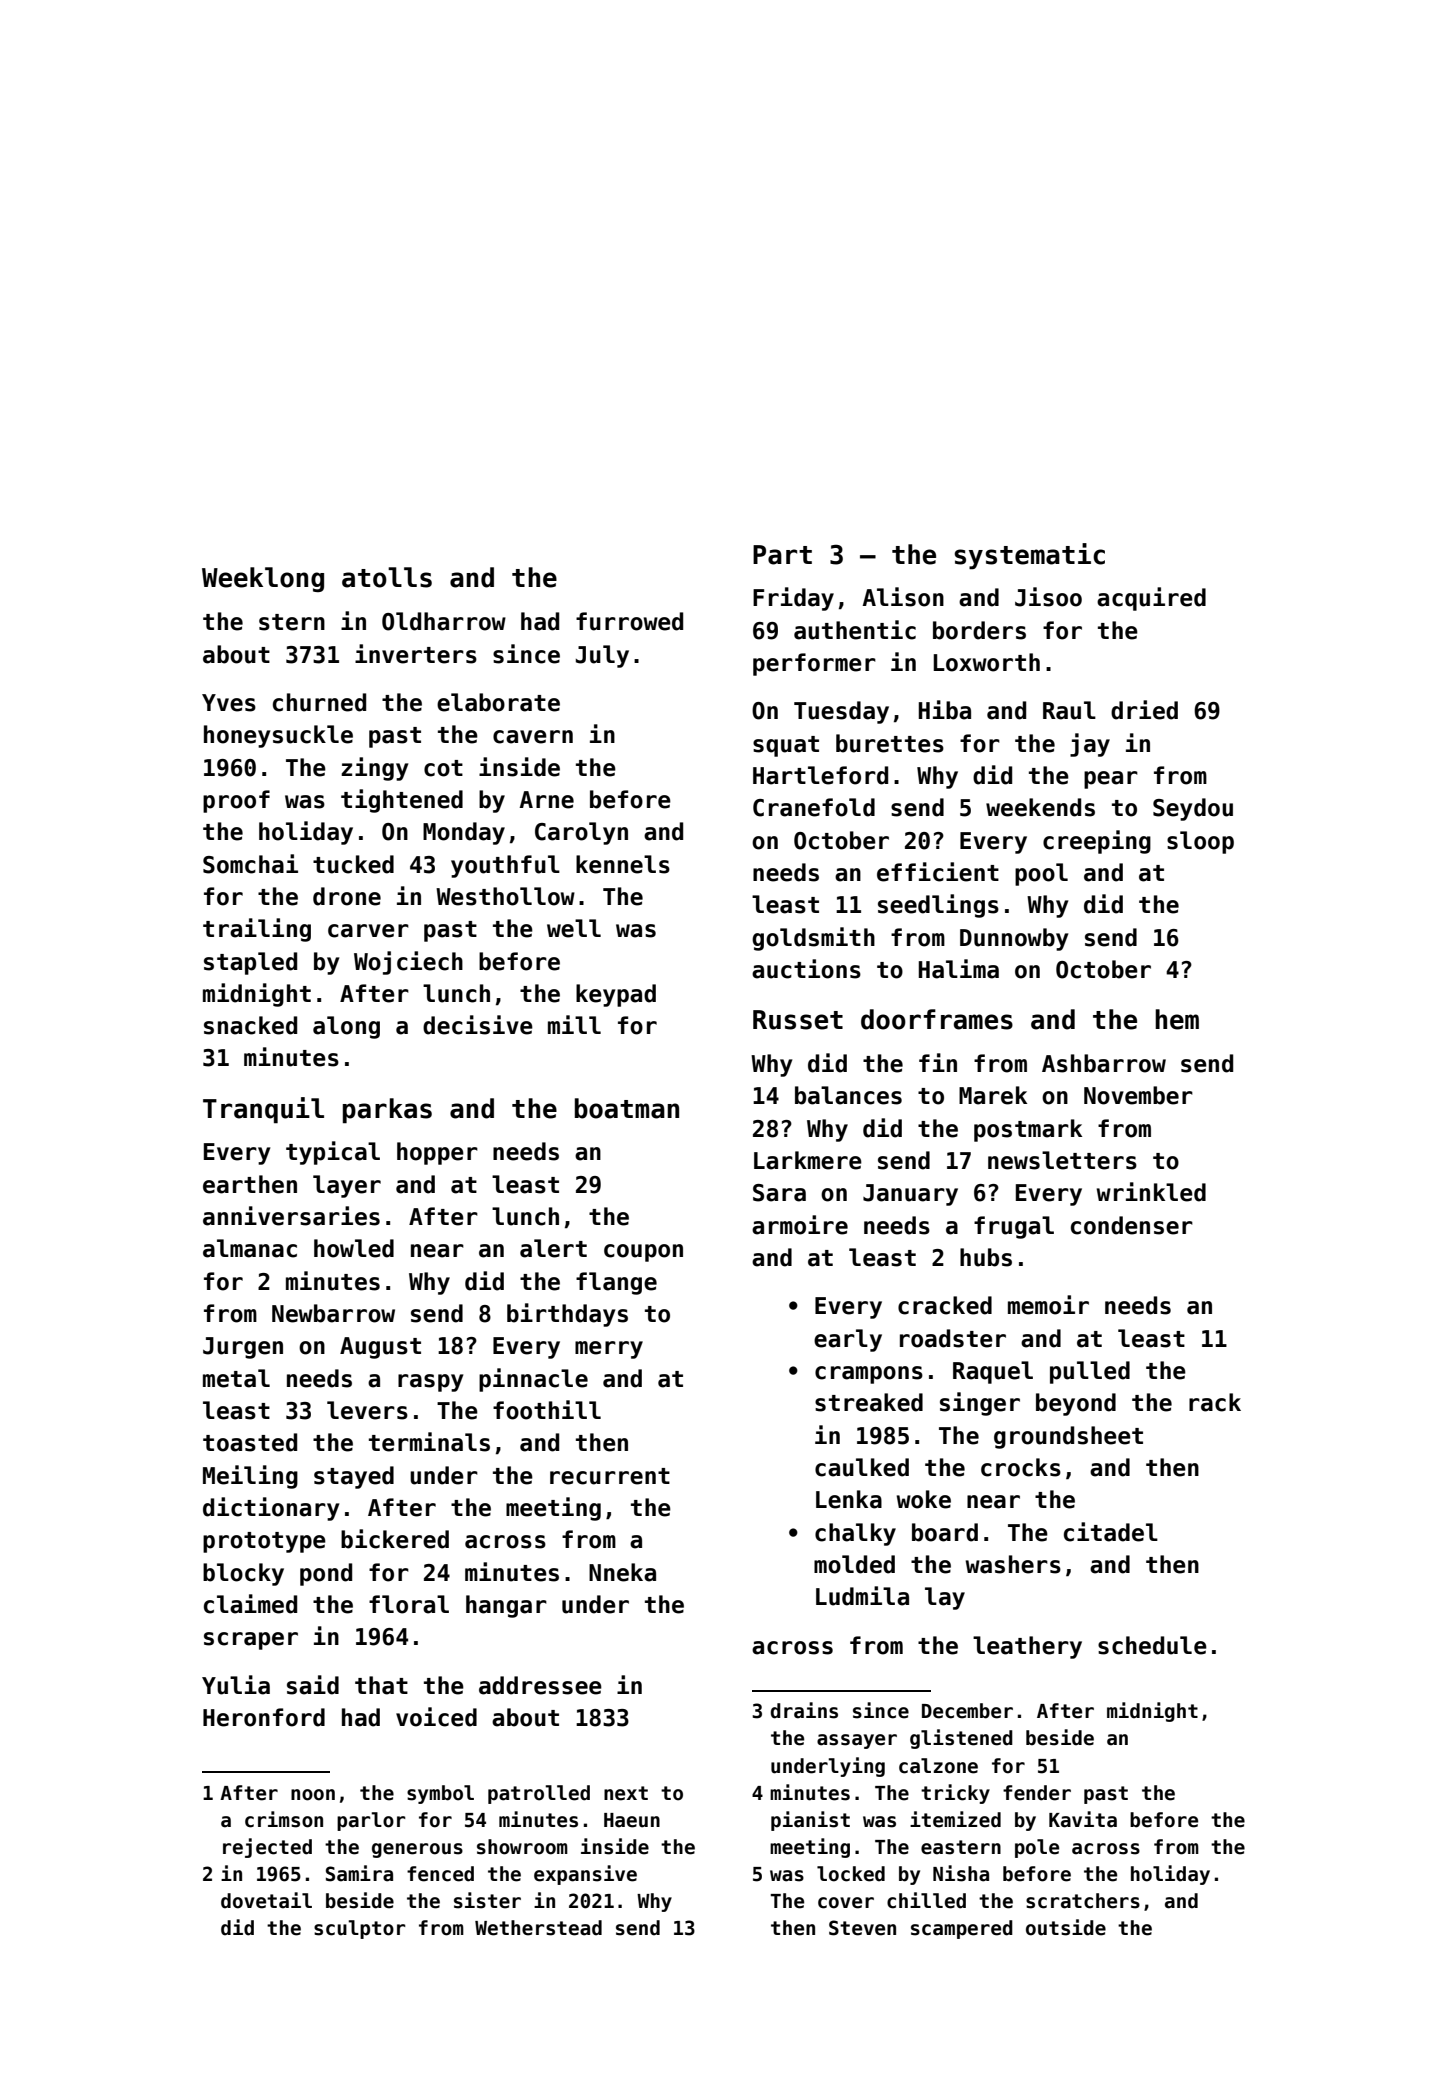 This screenshot has height=2100, width=1450. What do you see at coordinates (257, 930) in the screenshot?
I see `trailing` at bounding box center [257, 930].
